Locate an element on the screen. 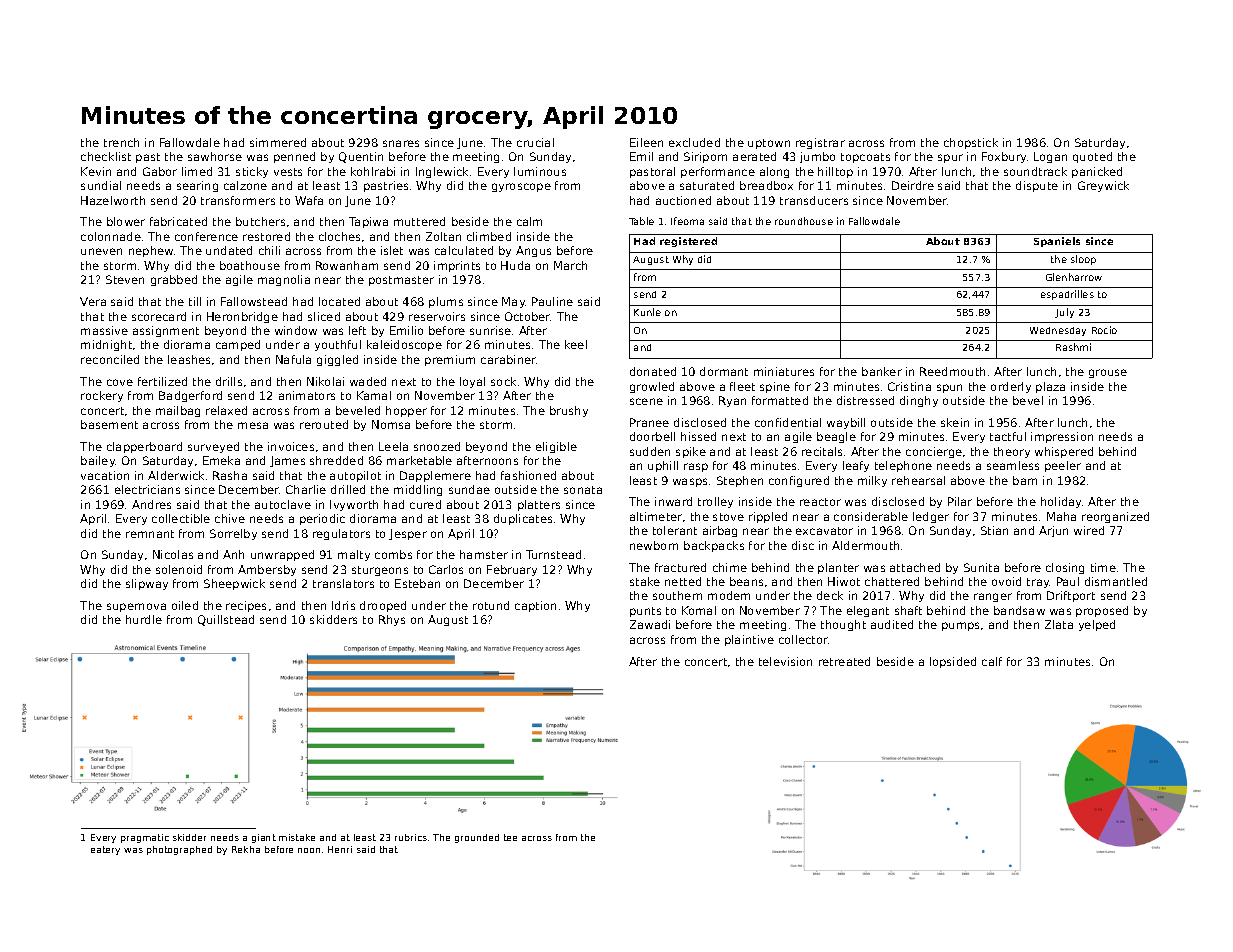 This screenshot has width=1233, height=952. window is located at coordinates (296, 330).
